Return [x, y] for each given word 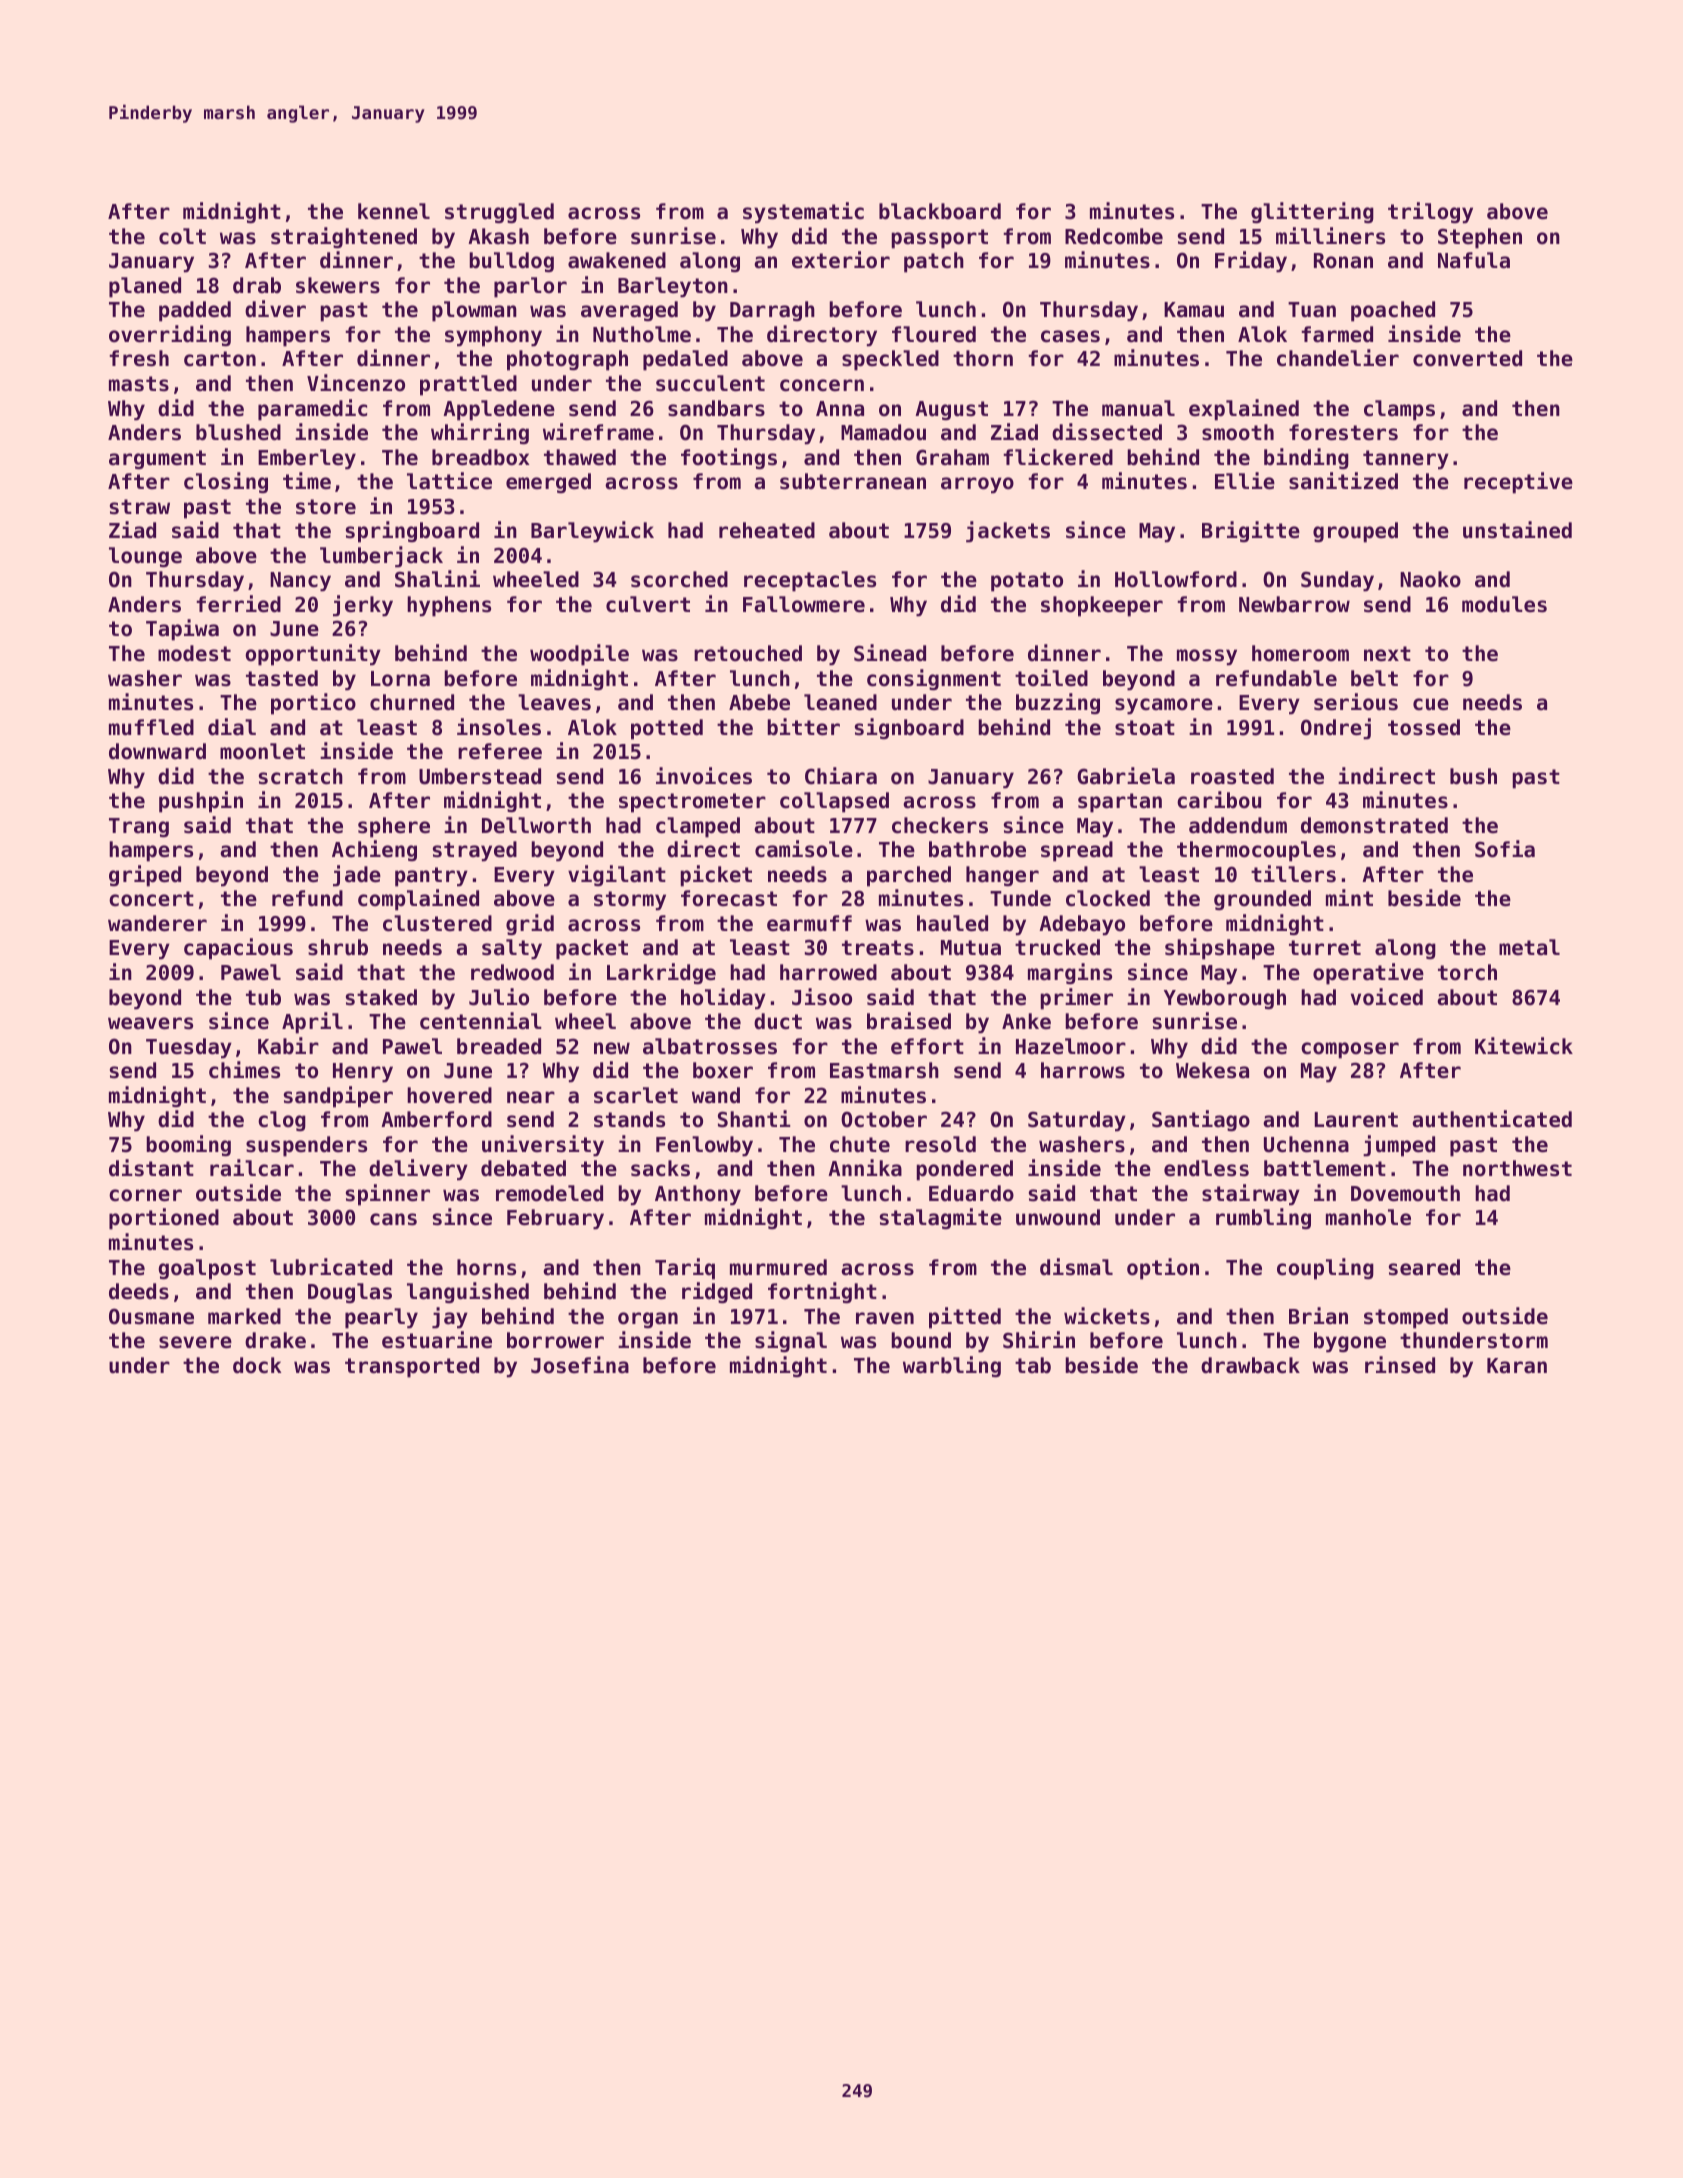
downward [157, 751]
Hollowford [1176, 579]
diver [275, 309]
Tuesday [189, 1048]
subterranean [853, 481]
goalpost [207, 1269]
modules [1504, 604]
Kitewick [1524, 1046]
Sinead [890, 653]
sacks [660, 1168]
